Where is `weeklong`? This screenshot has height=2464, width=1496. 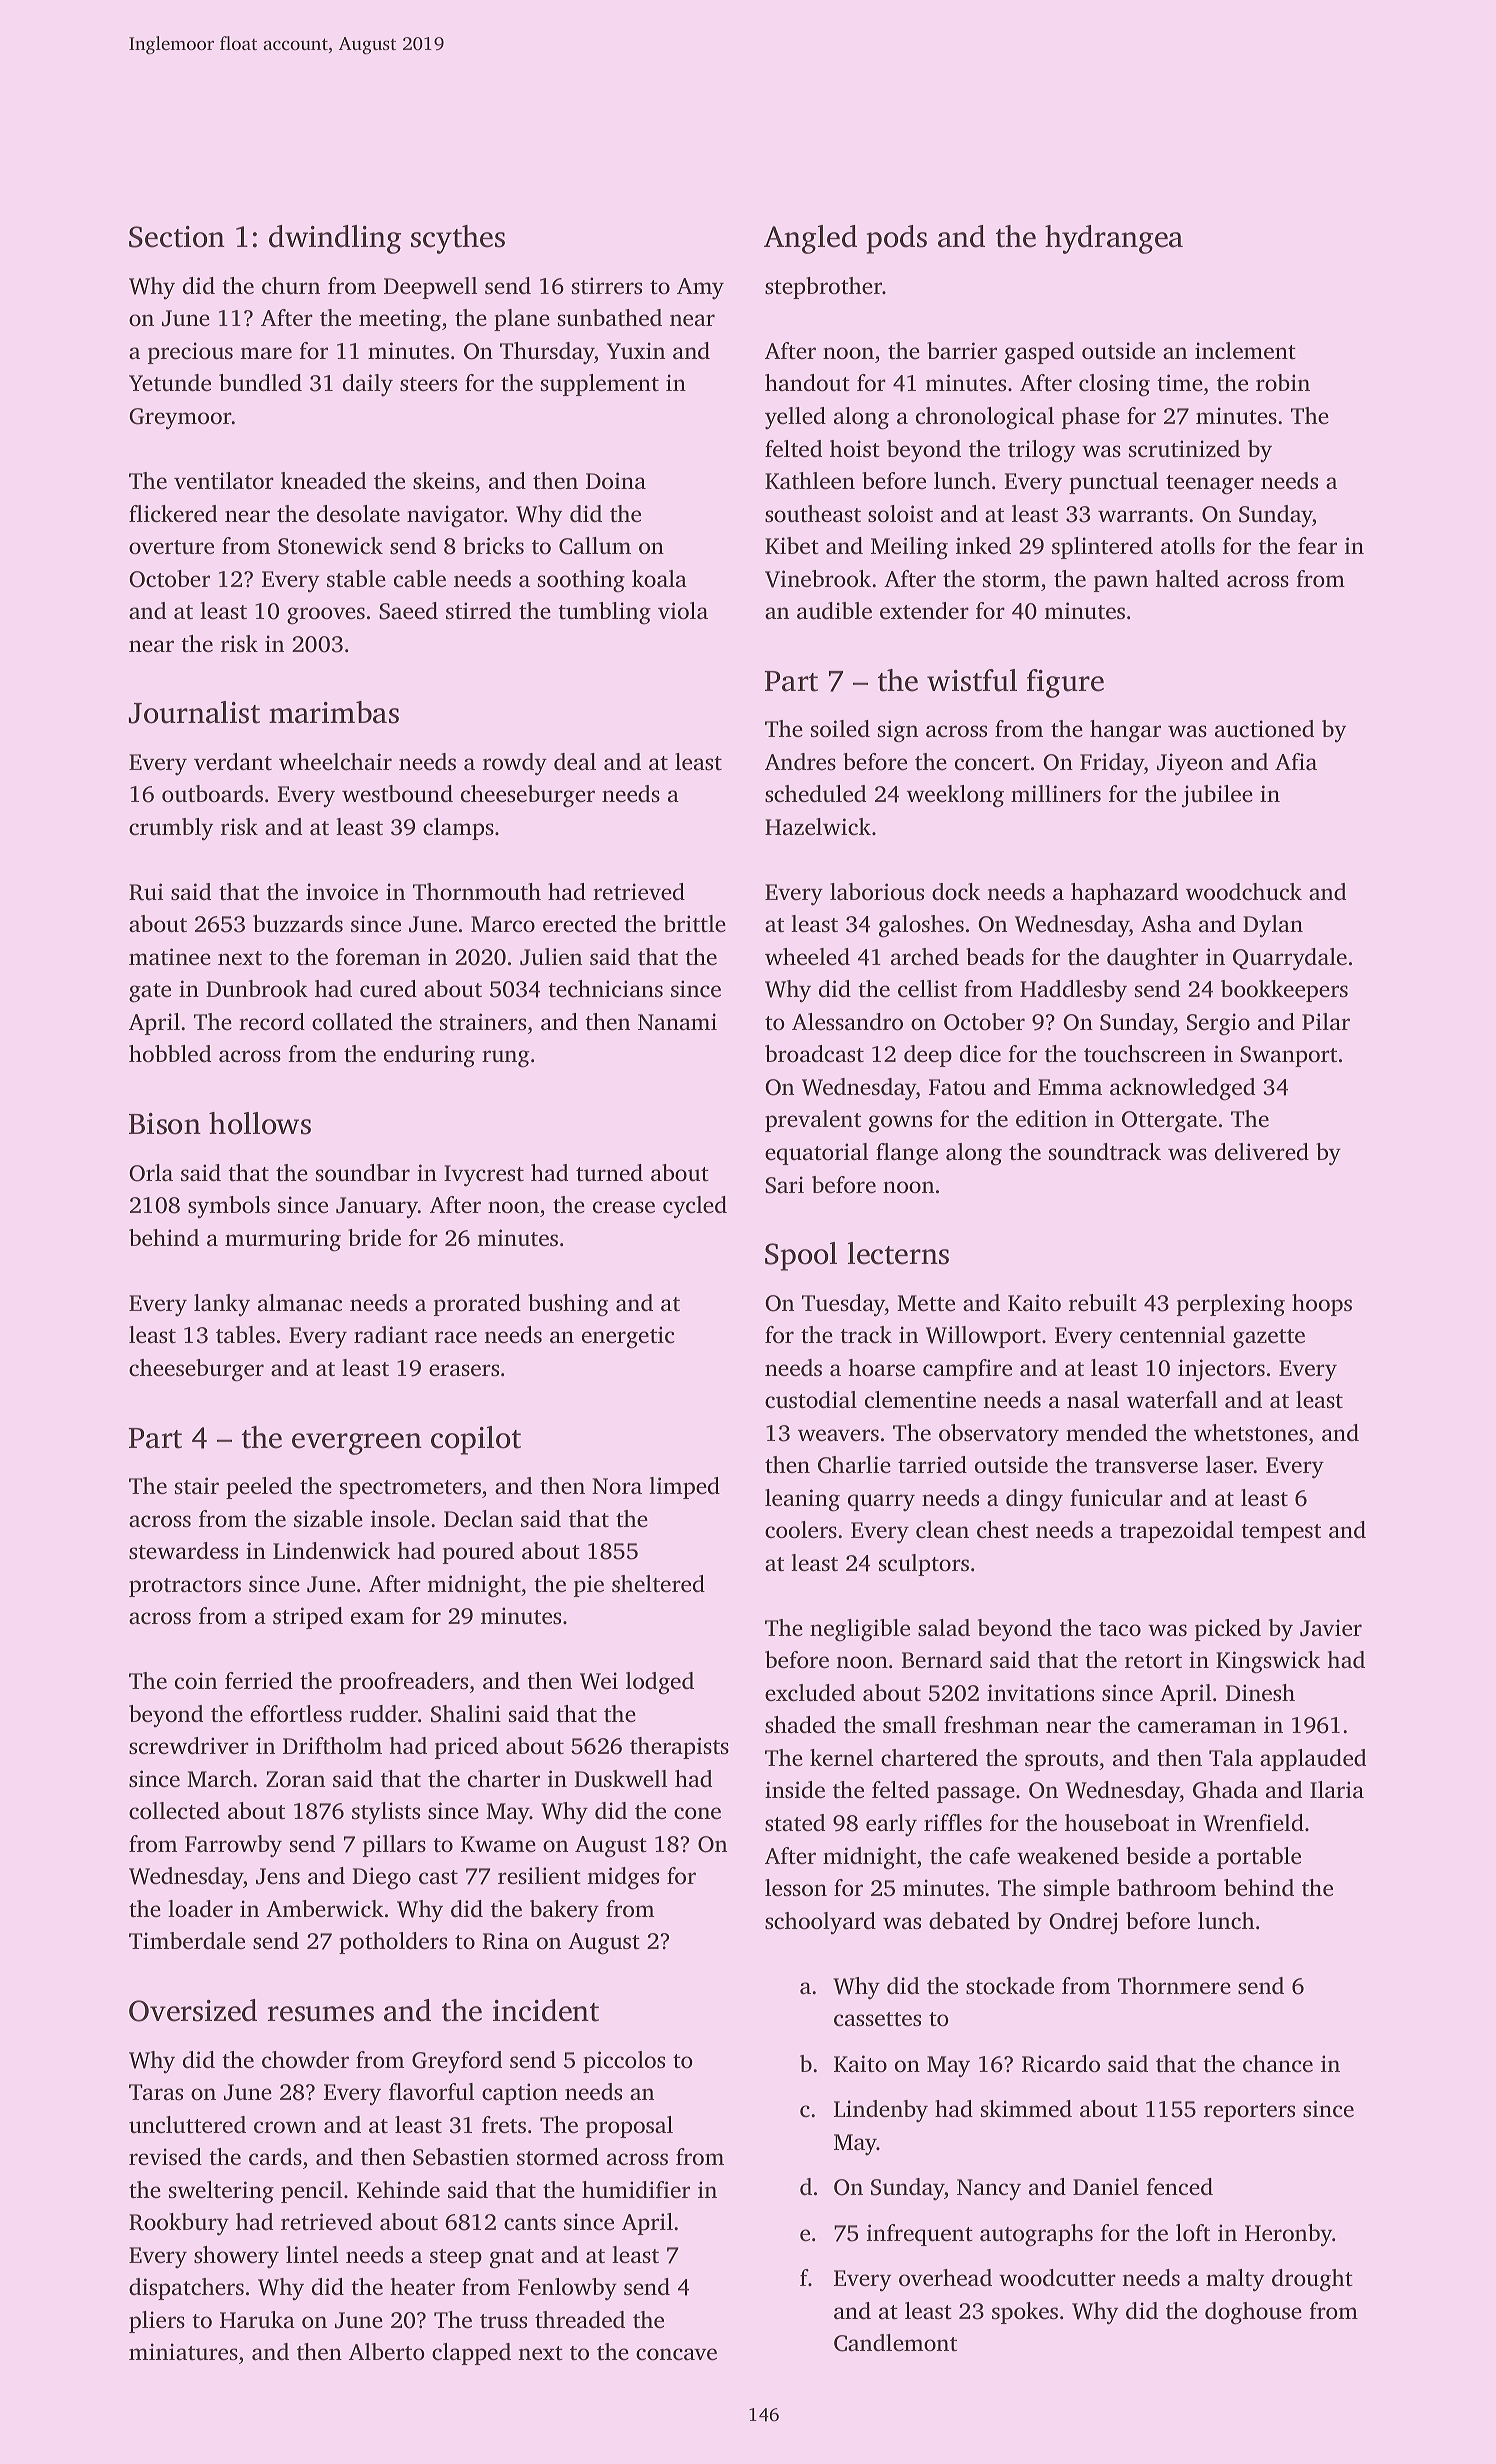 weeklong is located at coordinates (955, 796).
